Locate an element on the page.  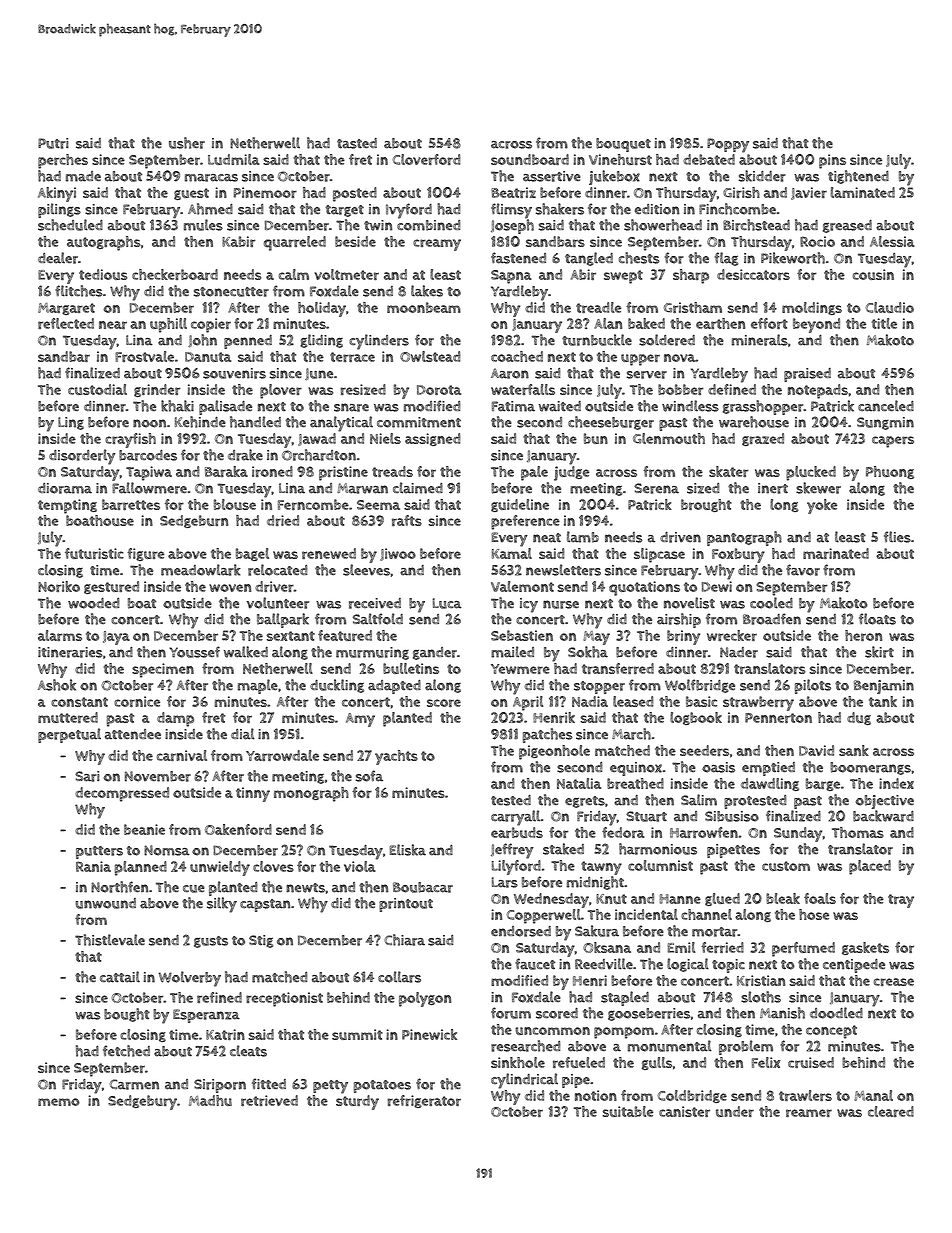
nurse is located at coordinates (561, 604).
